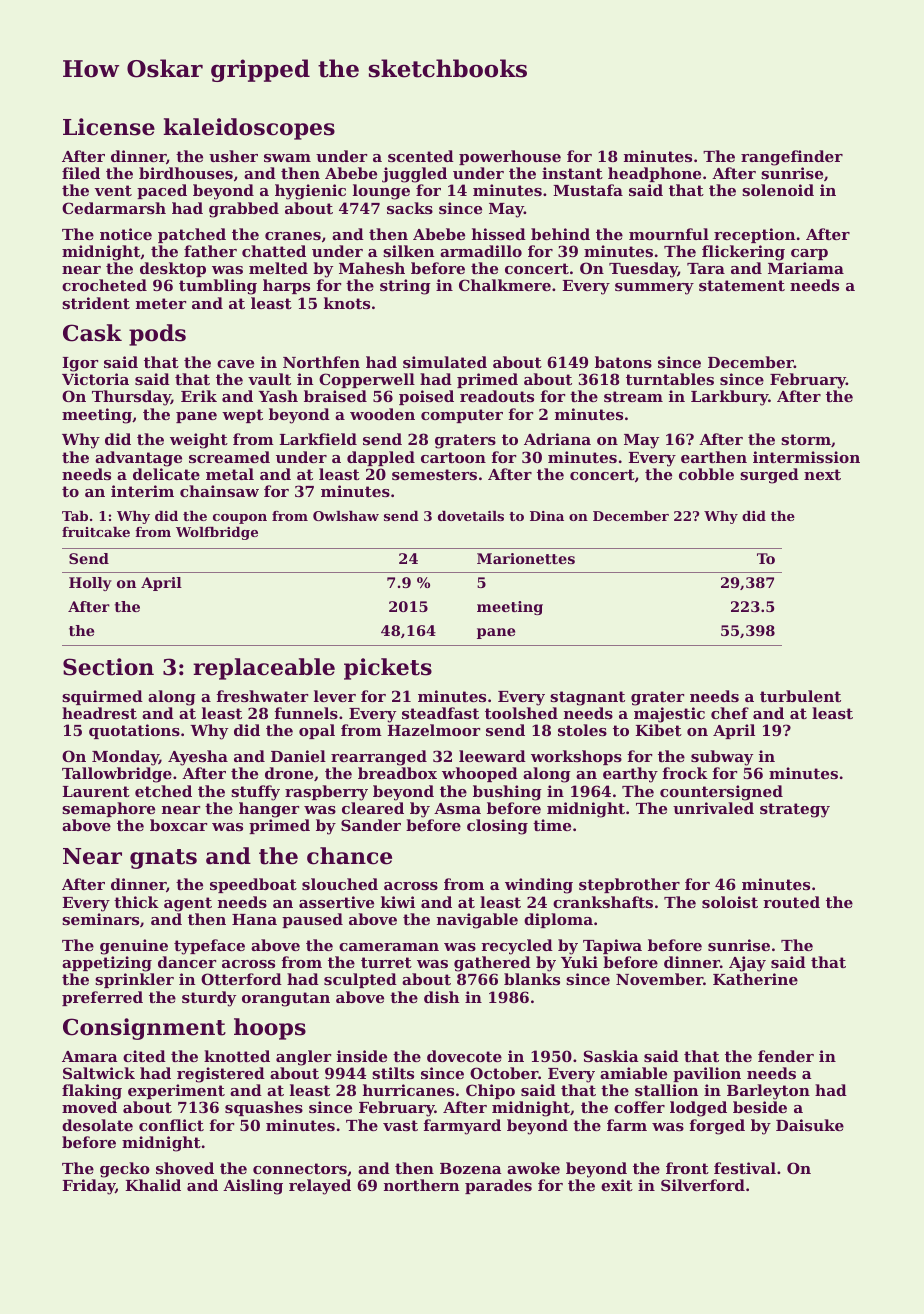 Image resolution: width=924 pixels, height=1314 pixels. I want to click on mournful, so click(669, 234).
